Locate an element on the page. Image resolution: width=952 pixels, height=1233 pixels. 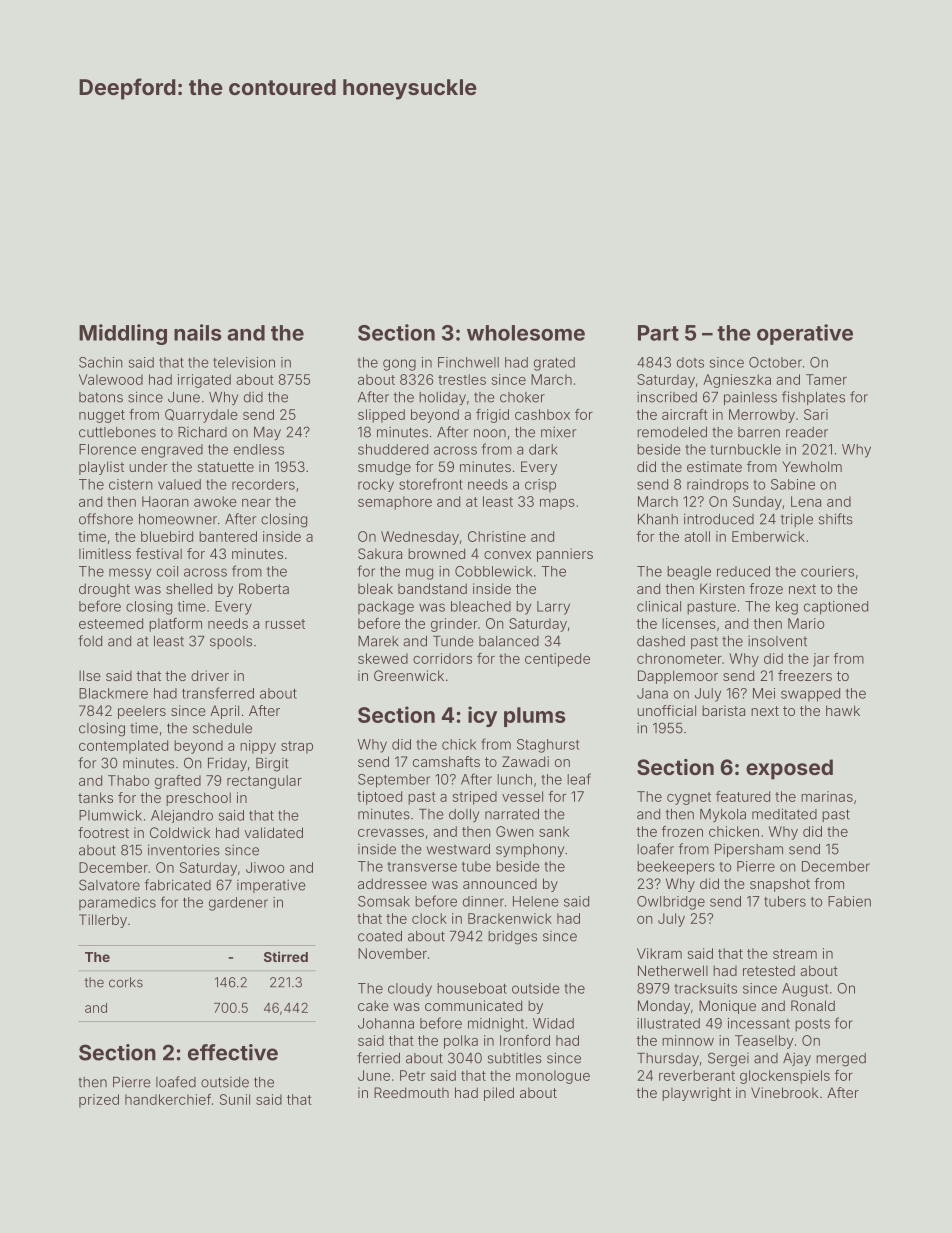
Emberwick is located at coordinates (768, 536).
